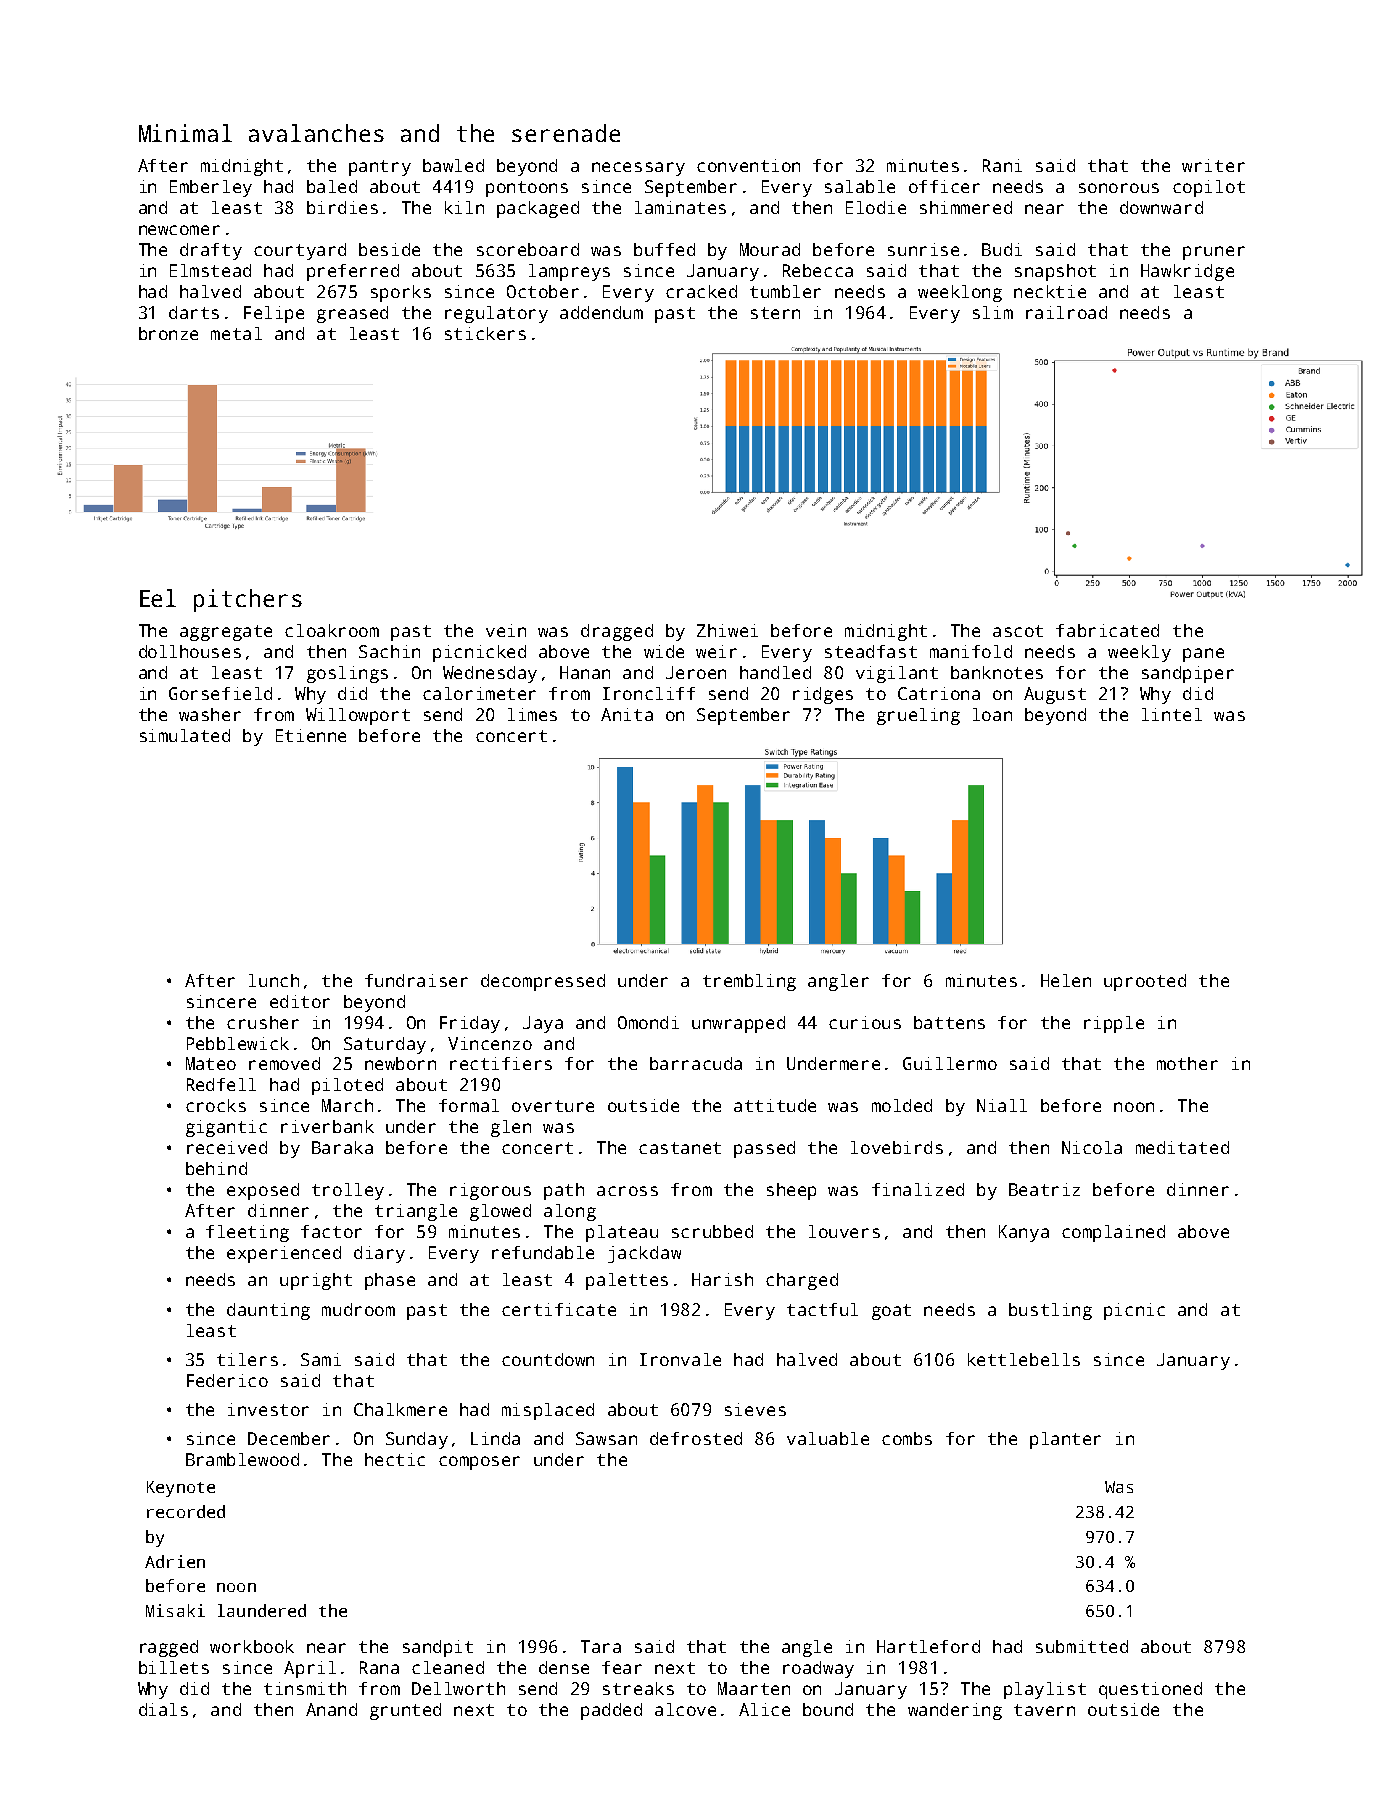 The image size is (1390, 1799). Describe the element at coordinates (543, 982) in the screenshot. I see `decompressed` at that location.
